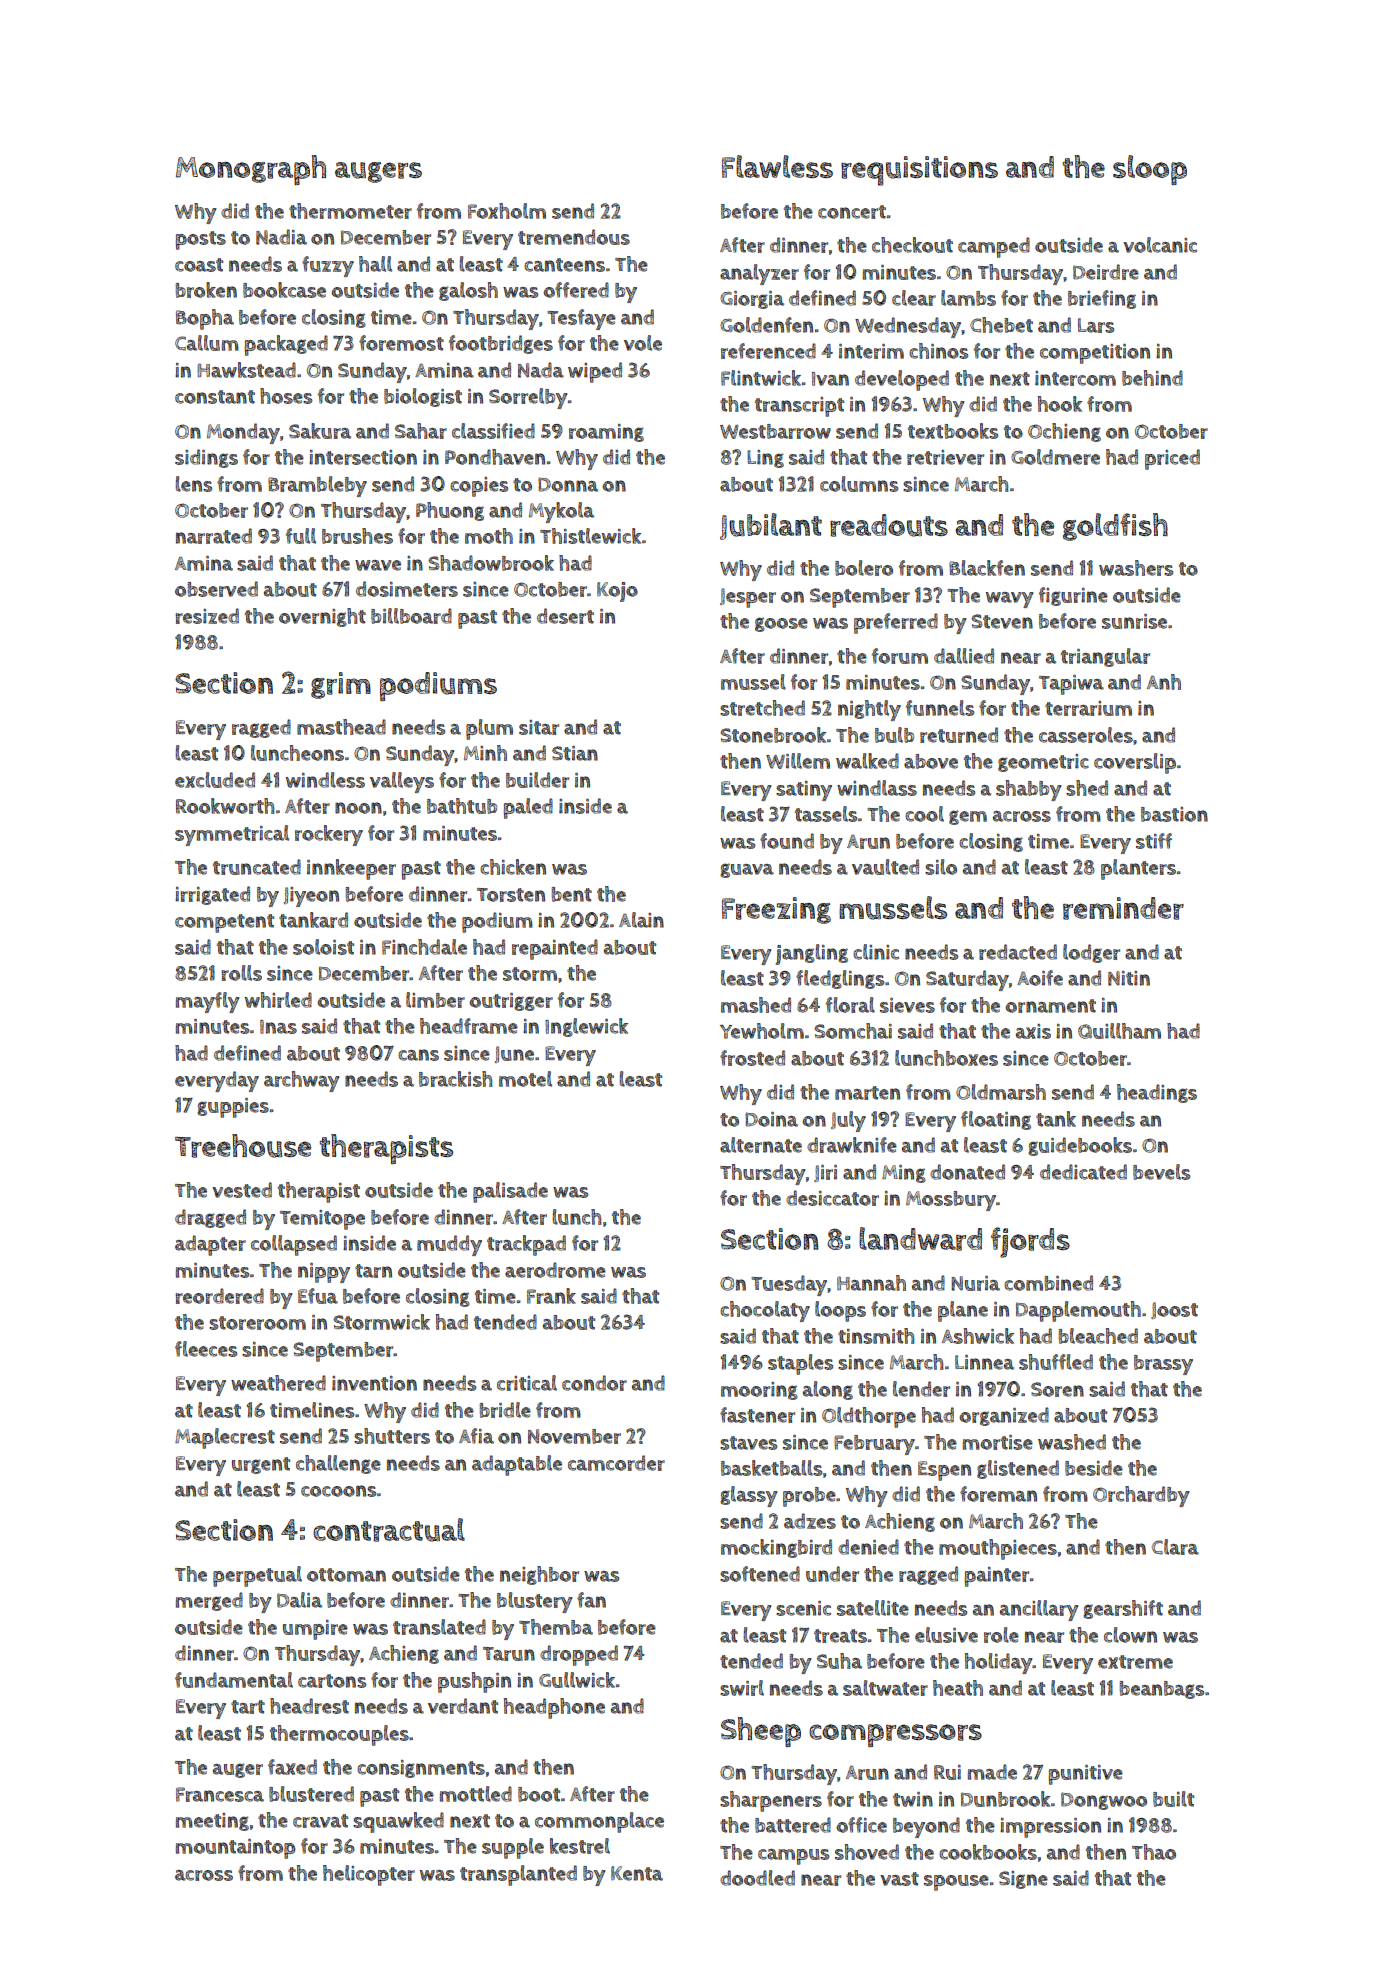 This screenshot has width=1386, height=1969. What do you see at coordinates (775, 431) in the screenshot?
I see `Westbarrow` at bounding box center [775, 431].
